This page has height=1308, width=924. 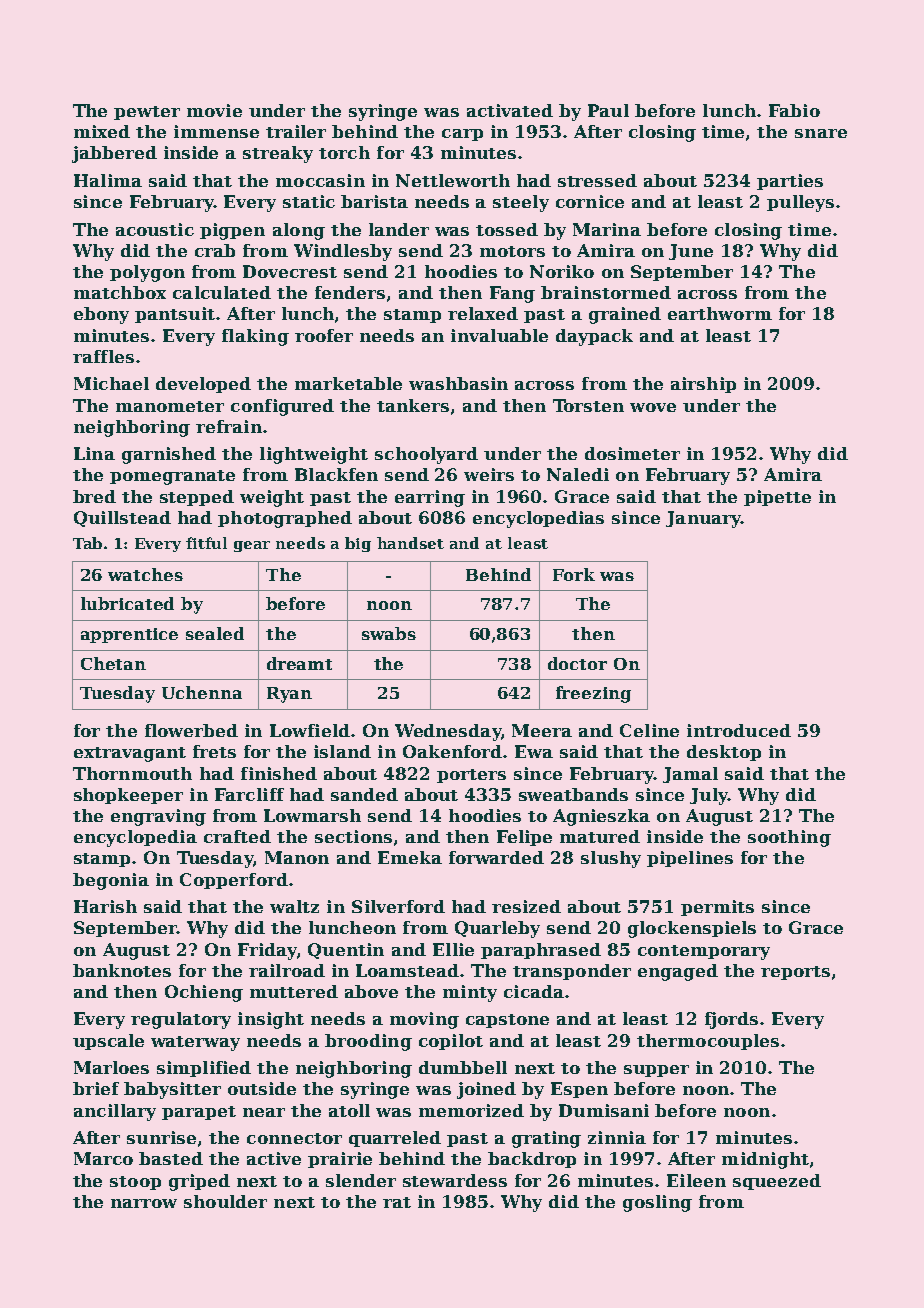 What do you see at coordinates (601, 817) in the page?
I see `Agnieszka` at bounding box center [601, 817].
